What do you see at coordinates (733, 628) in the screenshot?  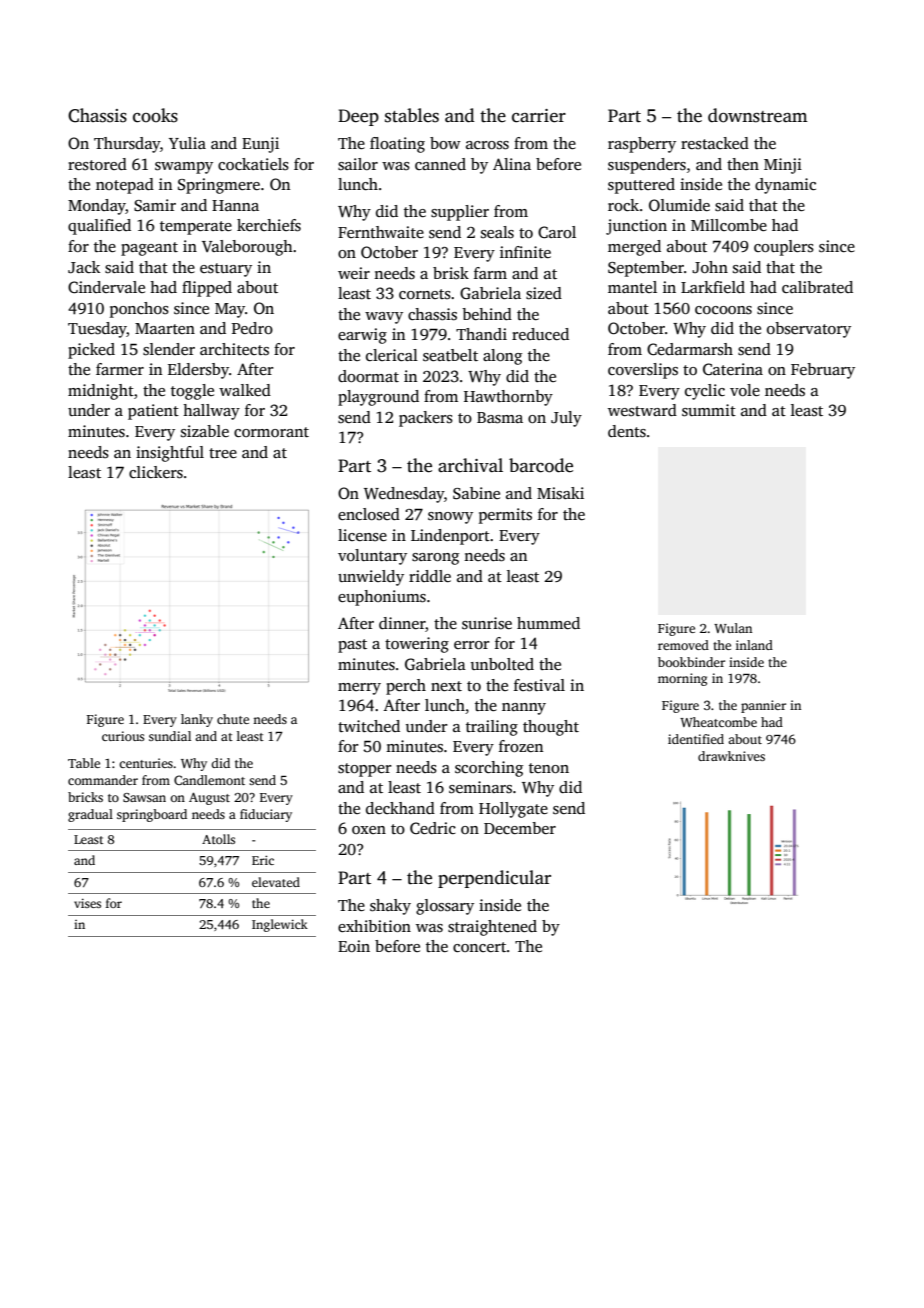 I see `Wulan` at bounding box center [733, 628].
